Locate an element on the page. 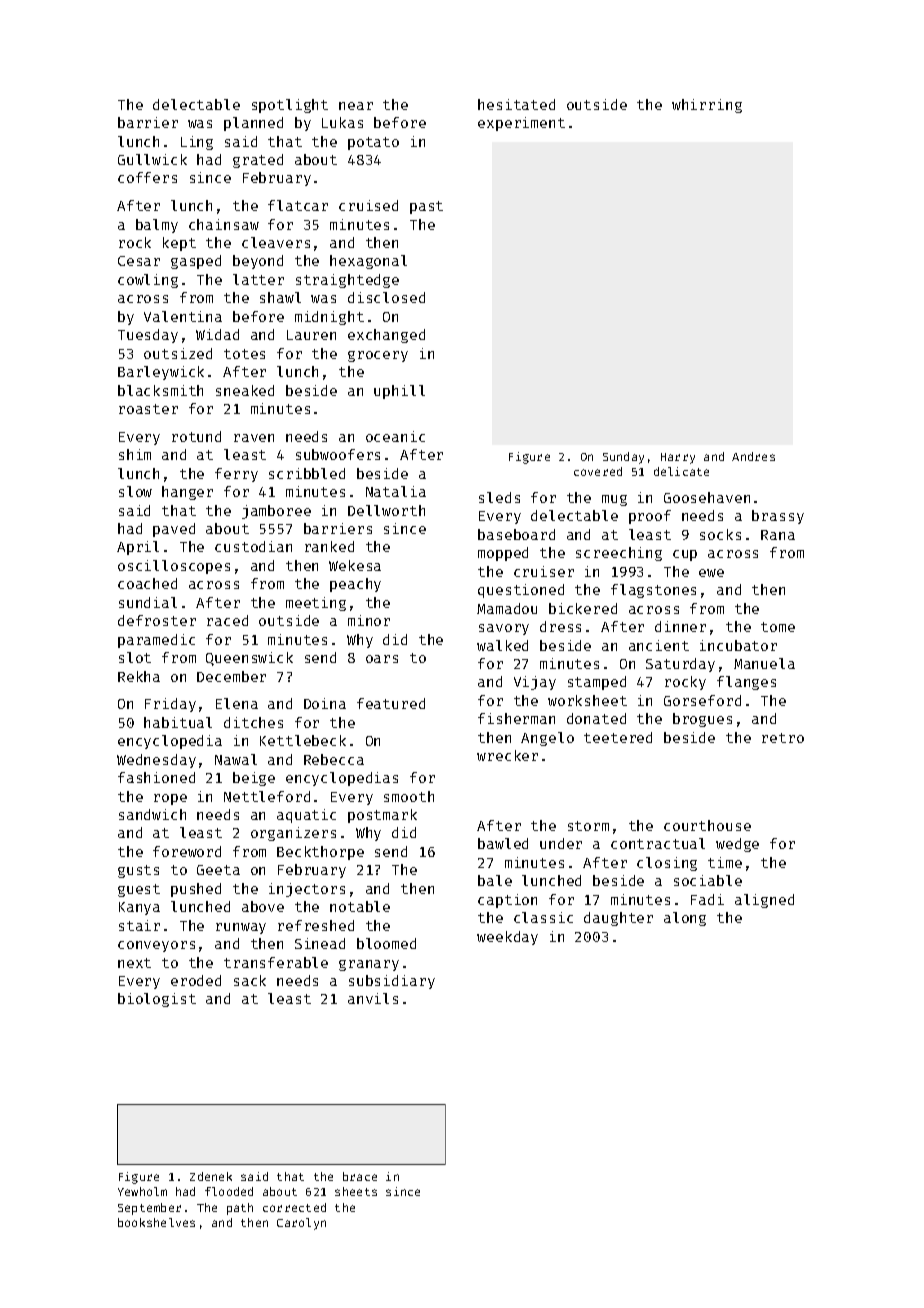  brassy is located at coordinates (778, 517).
